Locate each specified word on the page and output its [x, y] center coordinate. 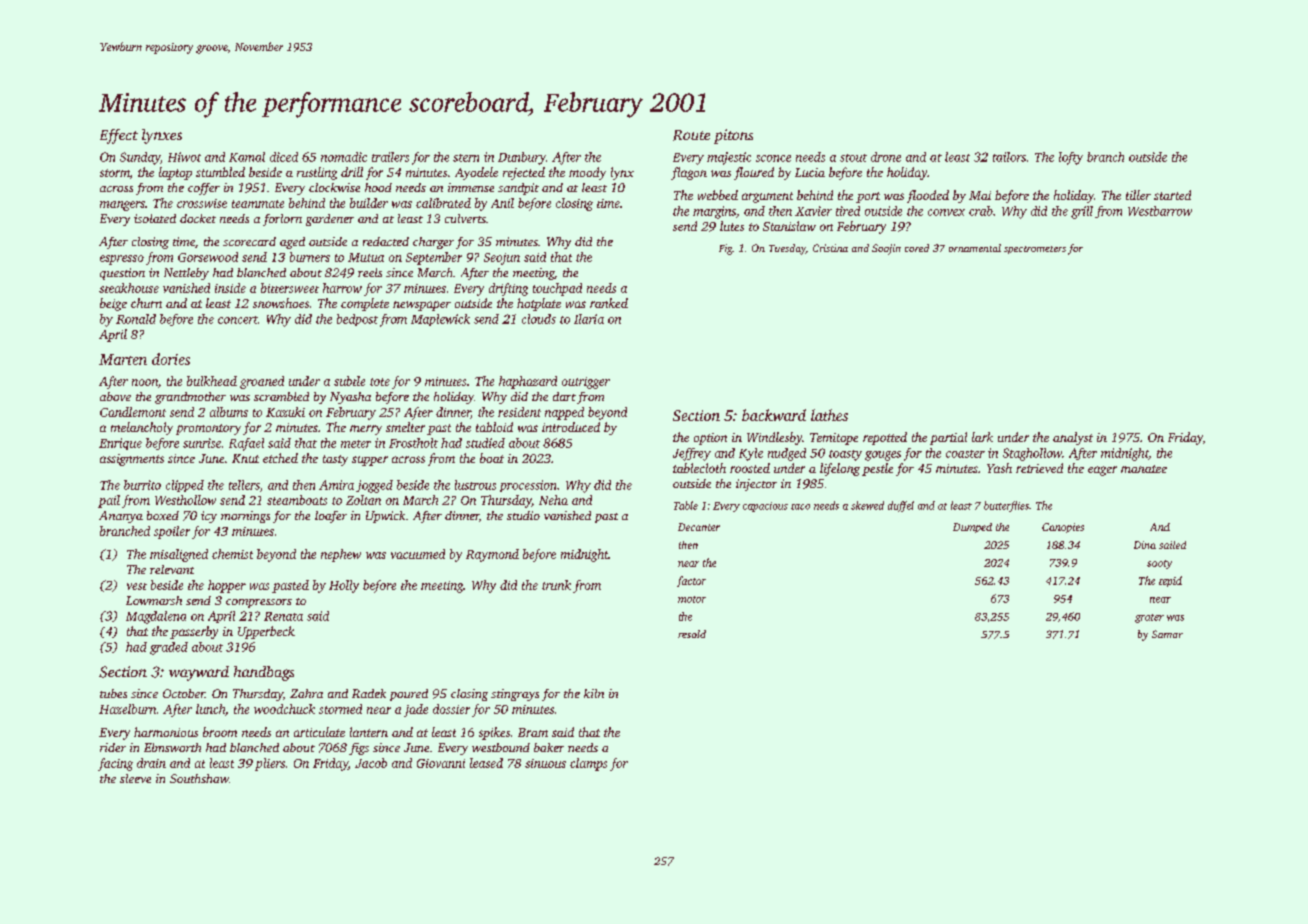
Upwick [385, 517]
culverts [465, 218]
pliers [270, 764]
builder [369, 203]
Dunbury [522, 158]
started [1172, 195]
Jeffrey [692, 454]
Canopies [1063, 528]
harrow [342, 288]
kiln [594, 693]
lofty [1071, 158]
